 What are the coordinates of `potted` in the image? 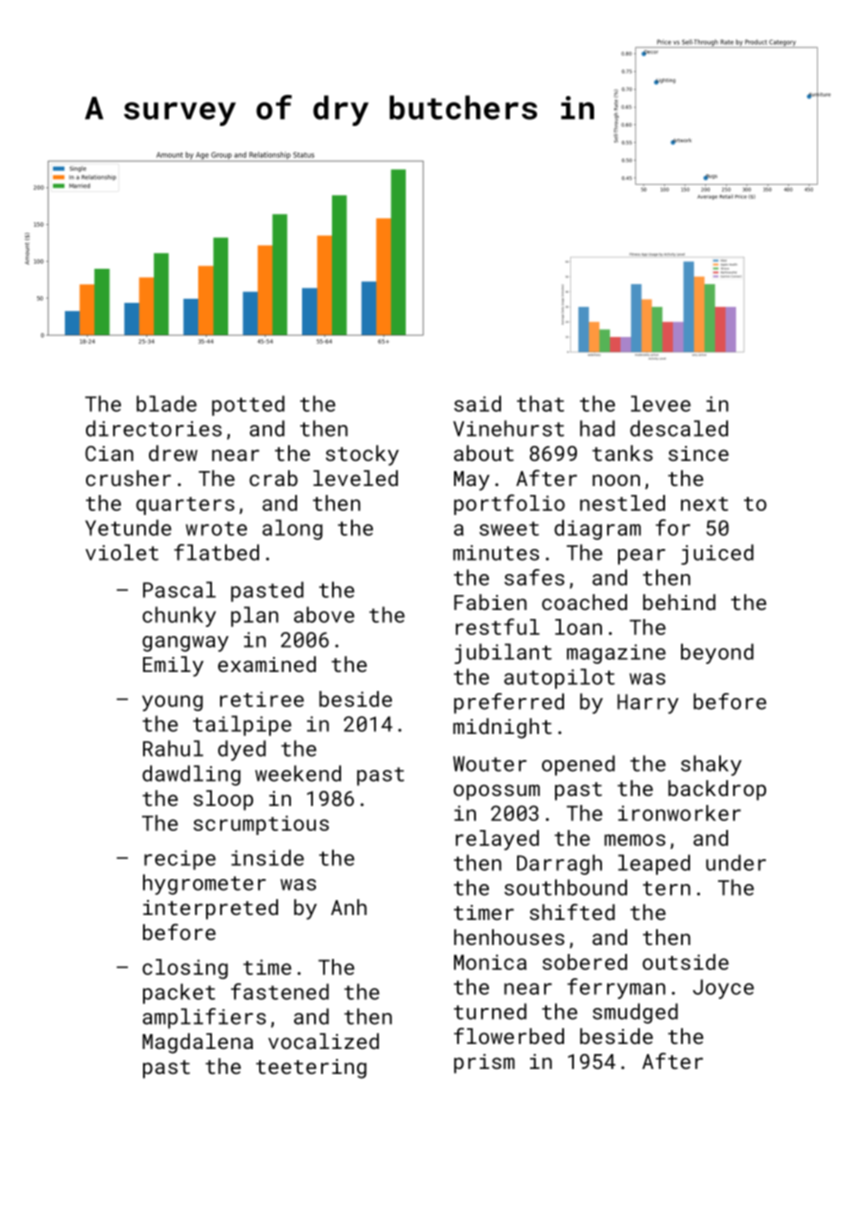 It's located at (248, 405).
